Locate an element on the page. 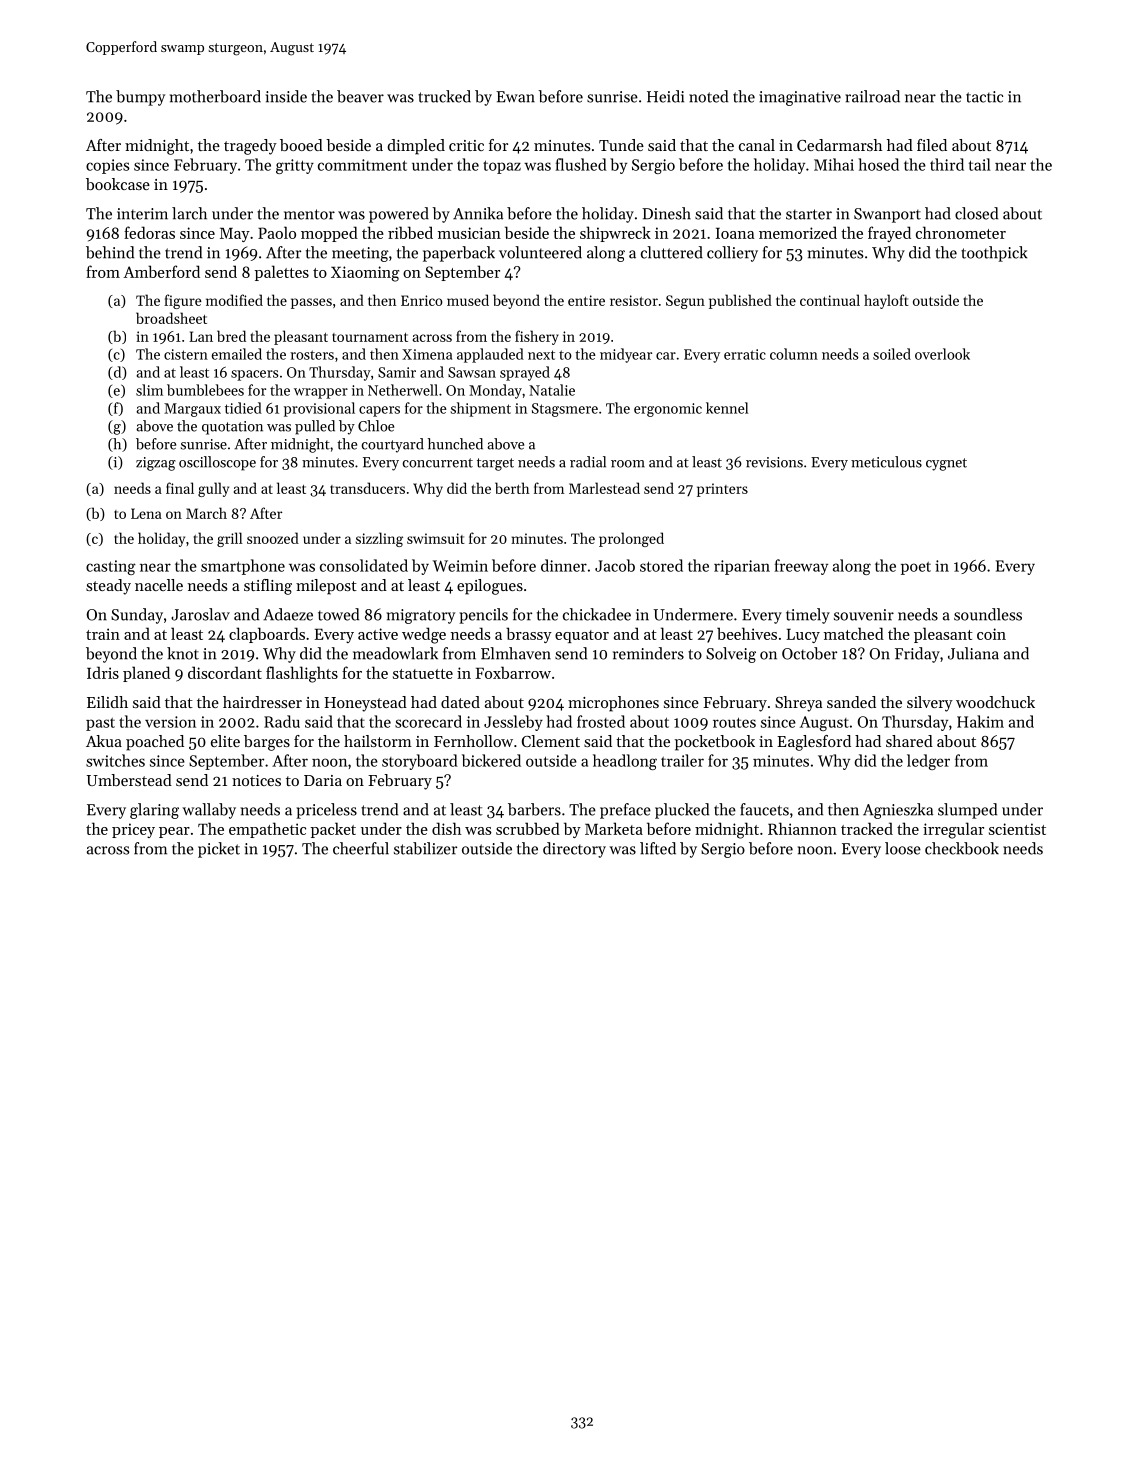 The height and width of the page is (1477, 1141). inside is located at coordinates (286, 96).
